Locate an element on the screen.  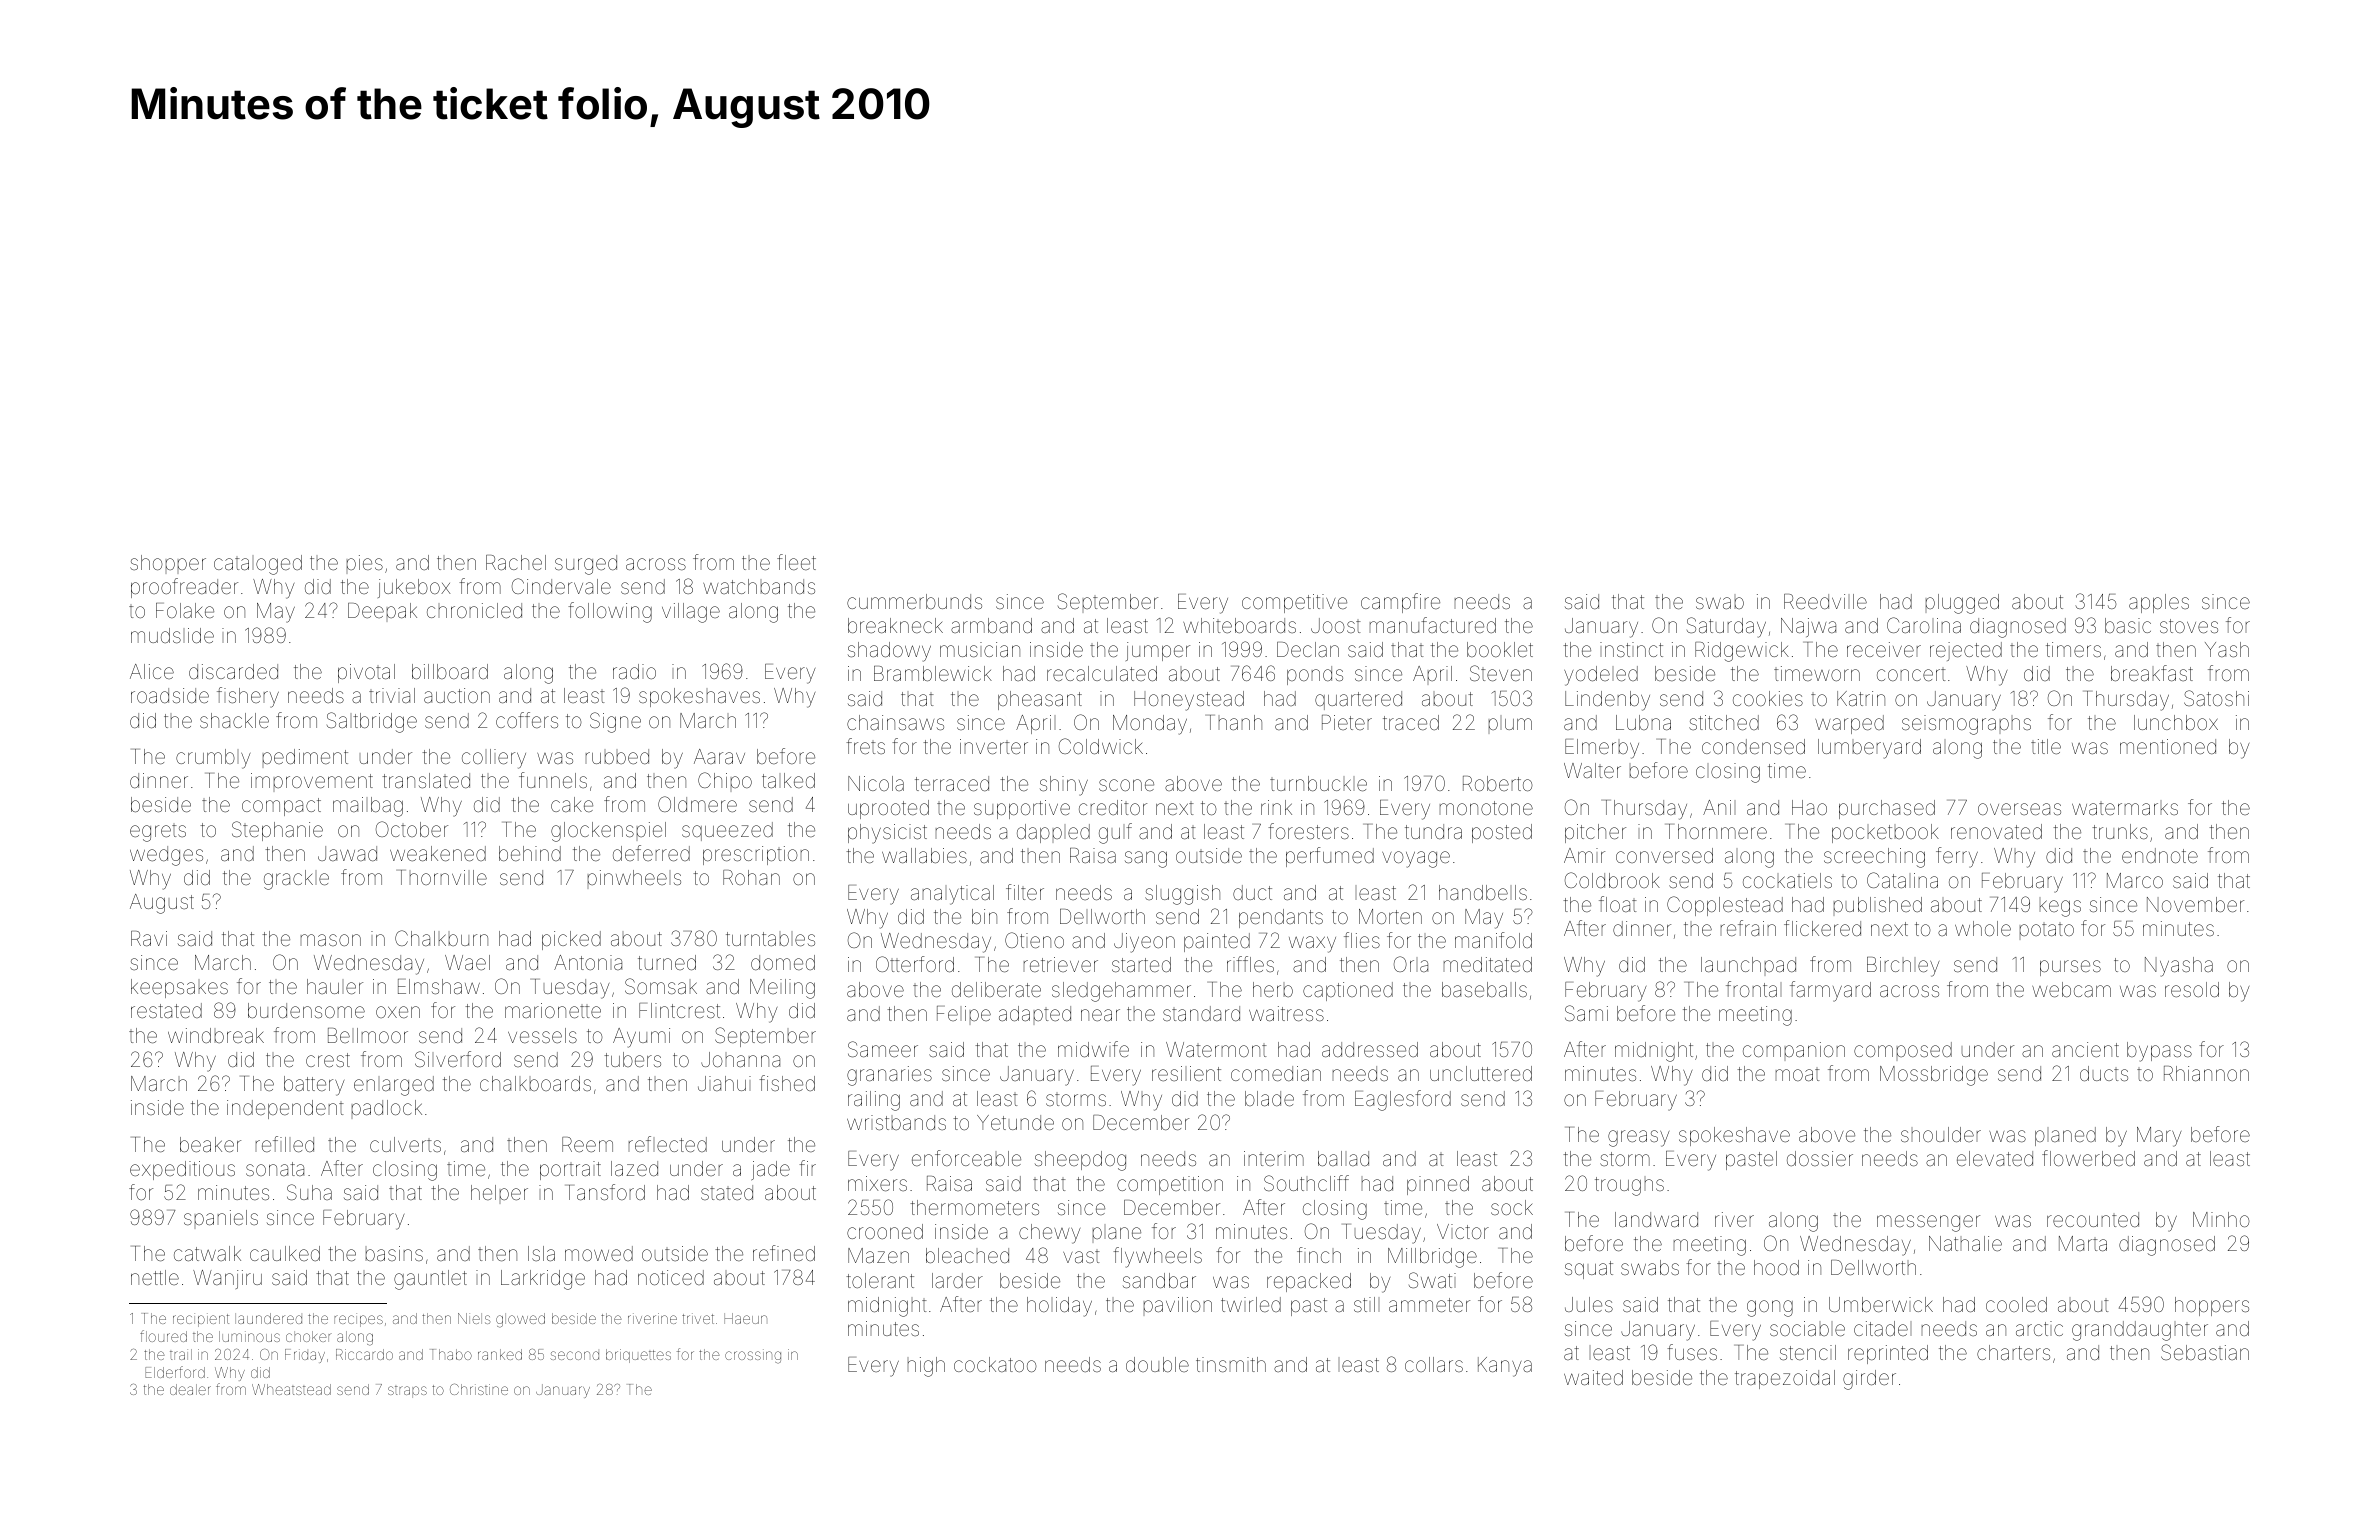
pendants is located at coordinates (1281, 918).
